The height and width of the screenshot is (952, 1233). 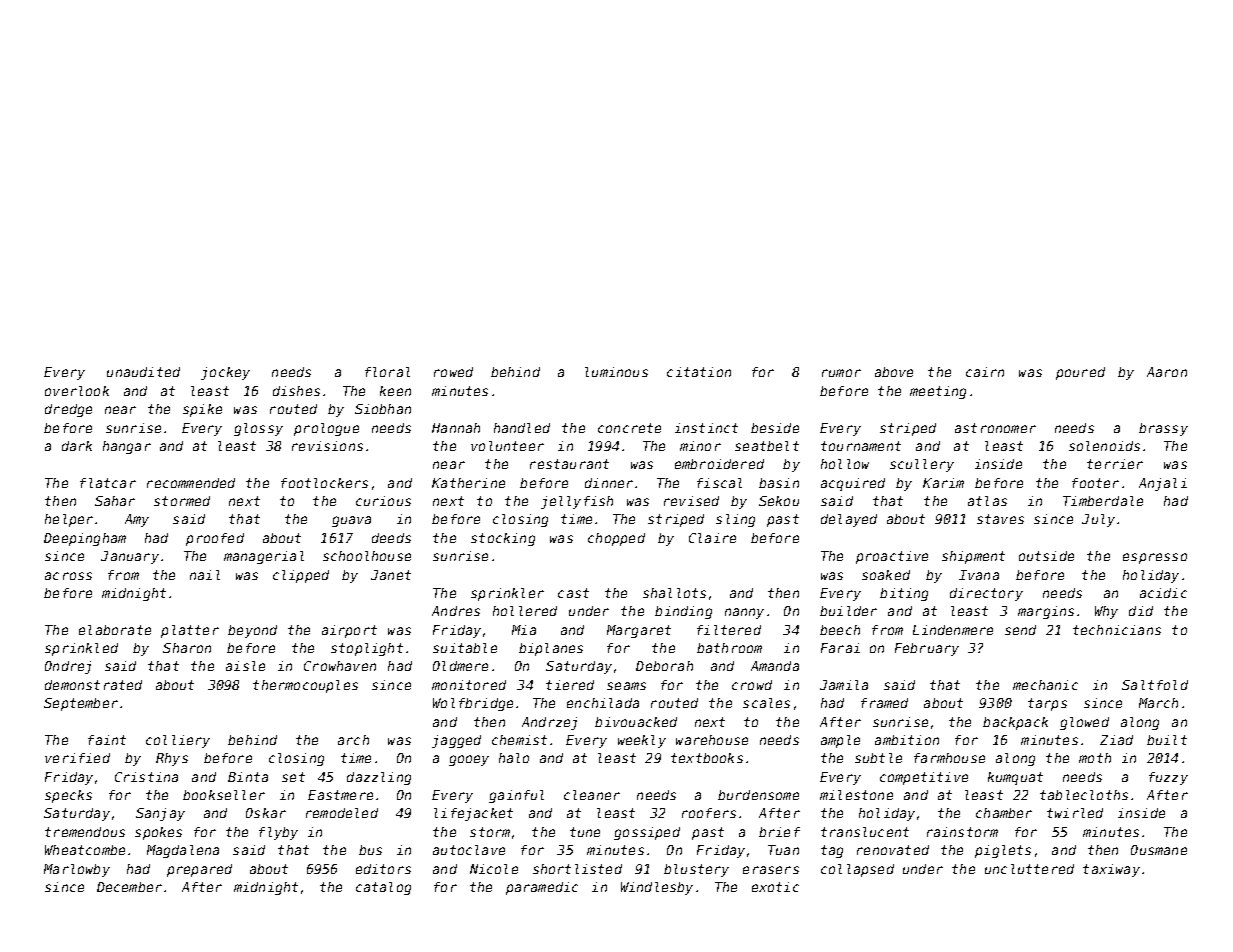 I want to click on aisle, so click(x=245, y=666).
